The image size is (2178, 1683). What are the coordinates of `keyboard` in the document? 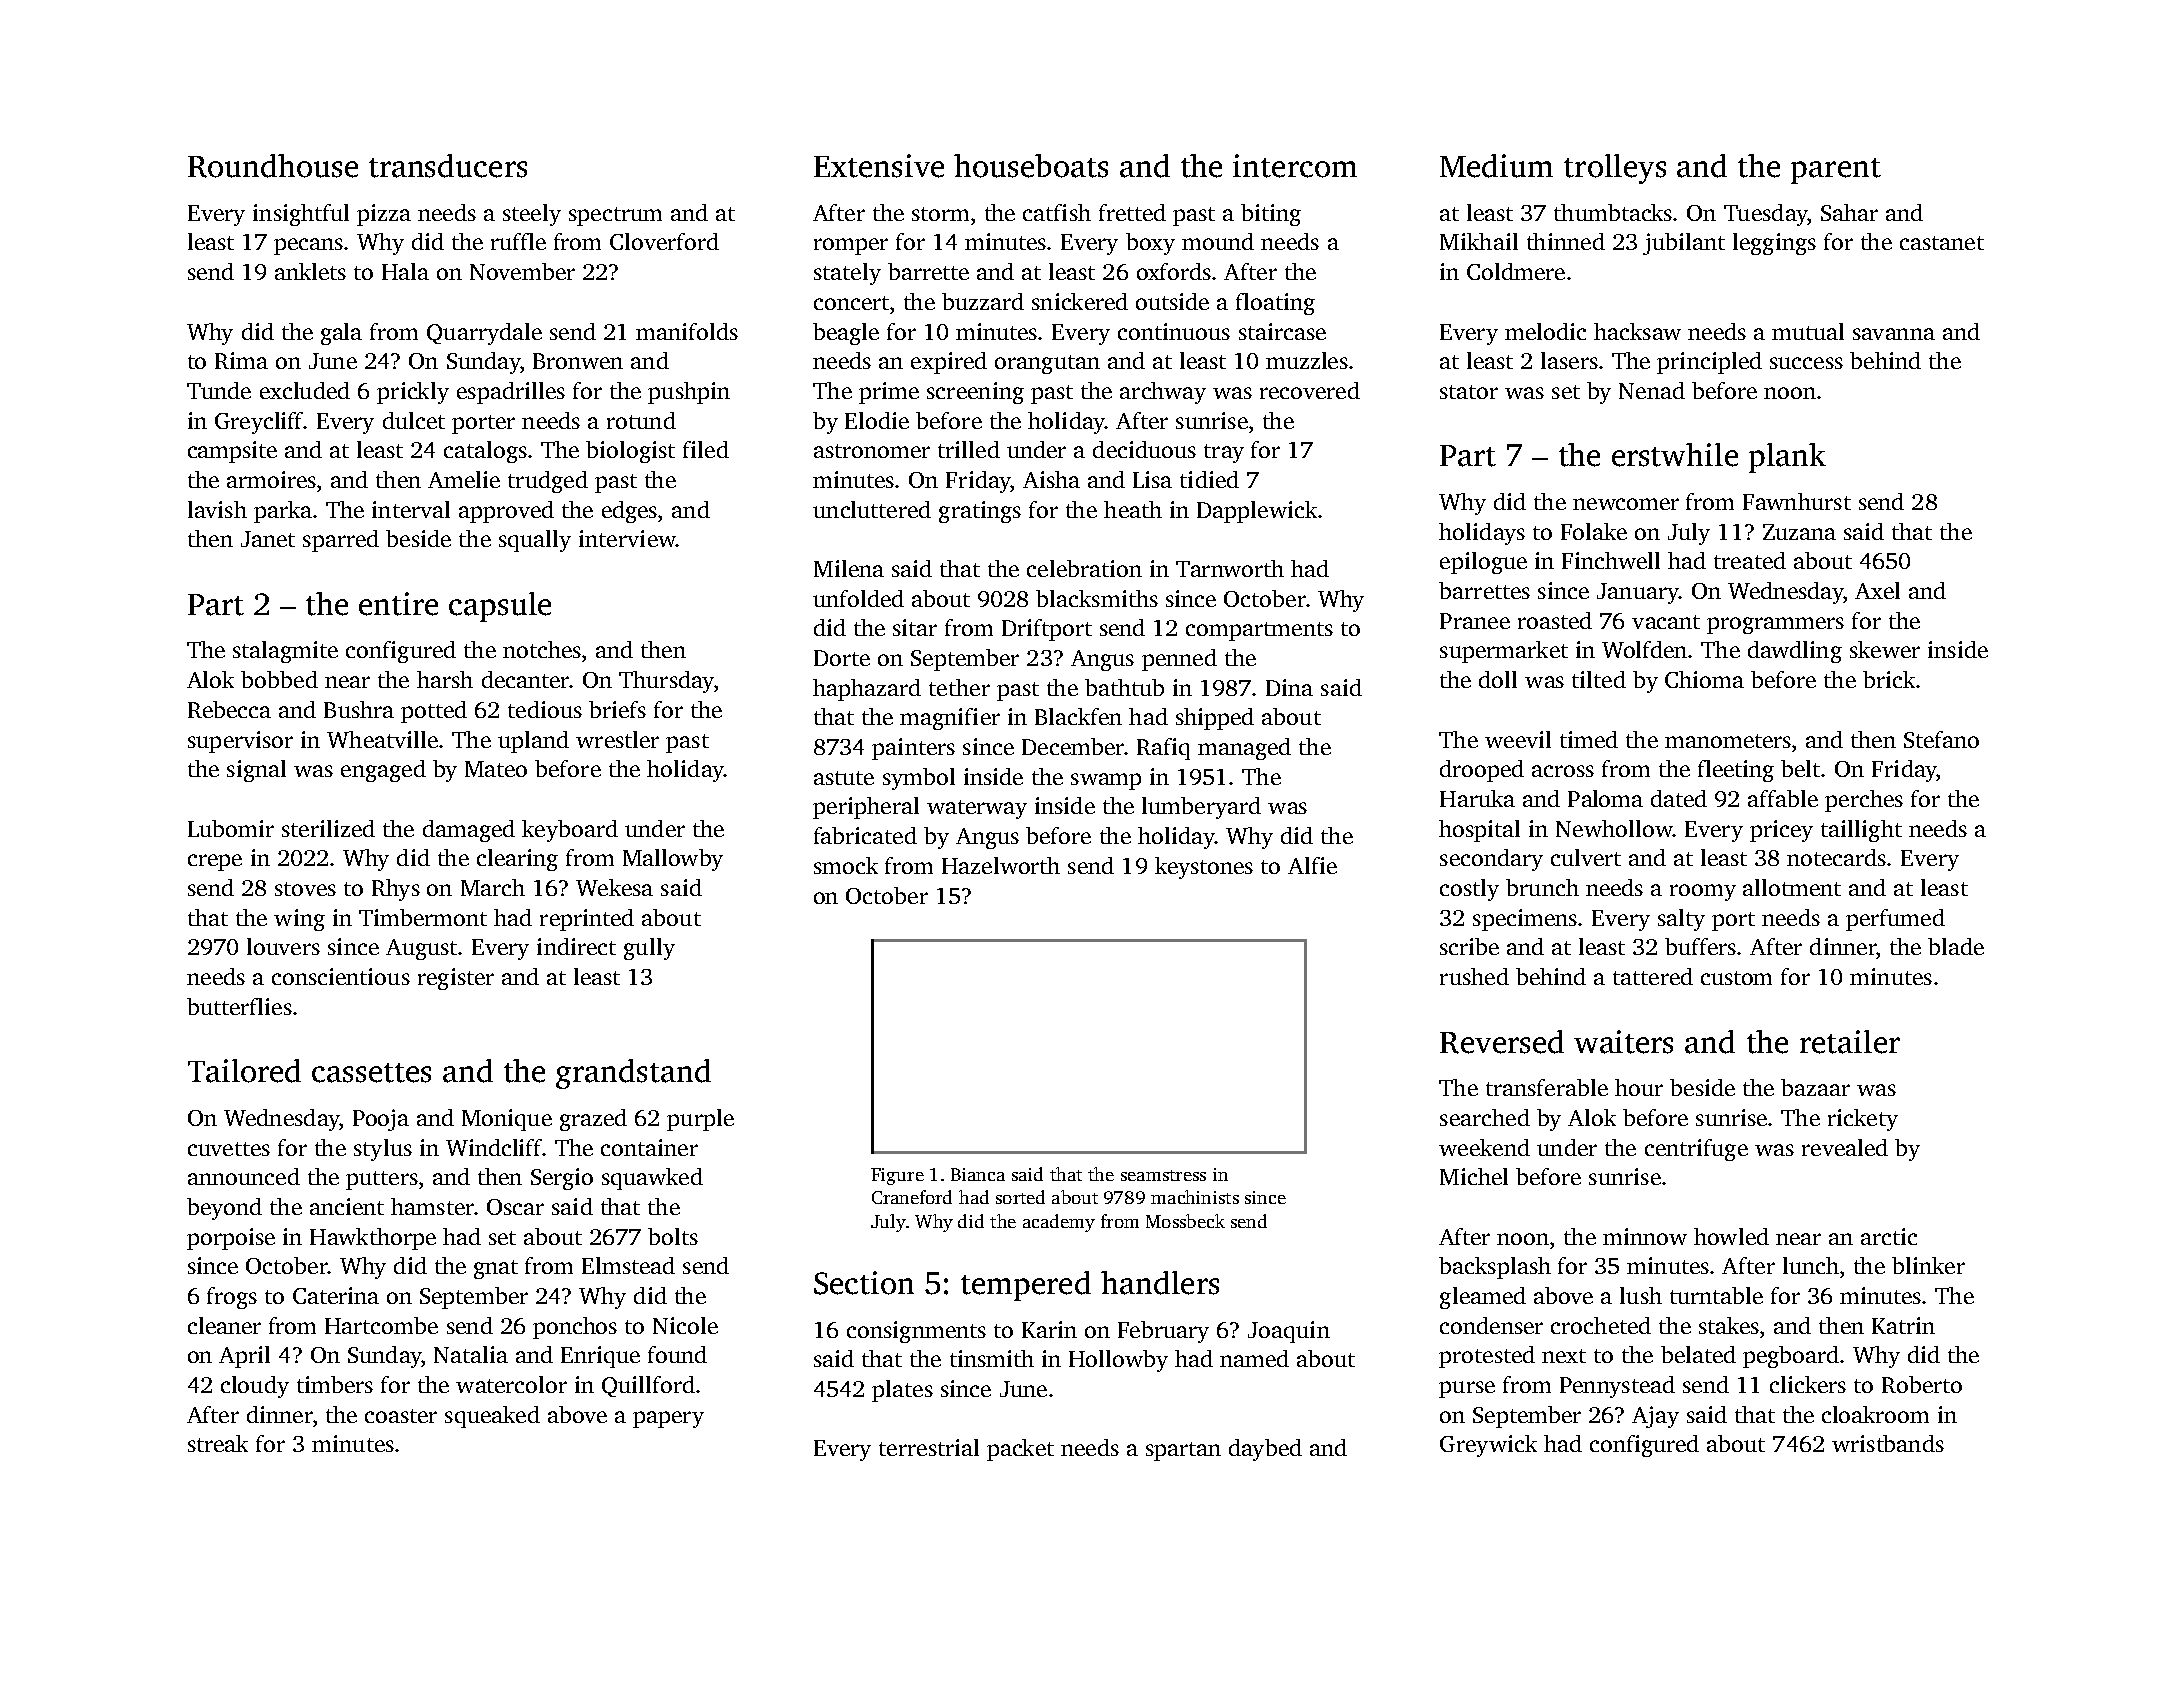 It's located at (570, 831).
